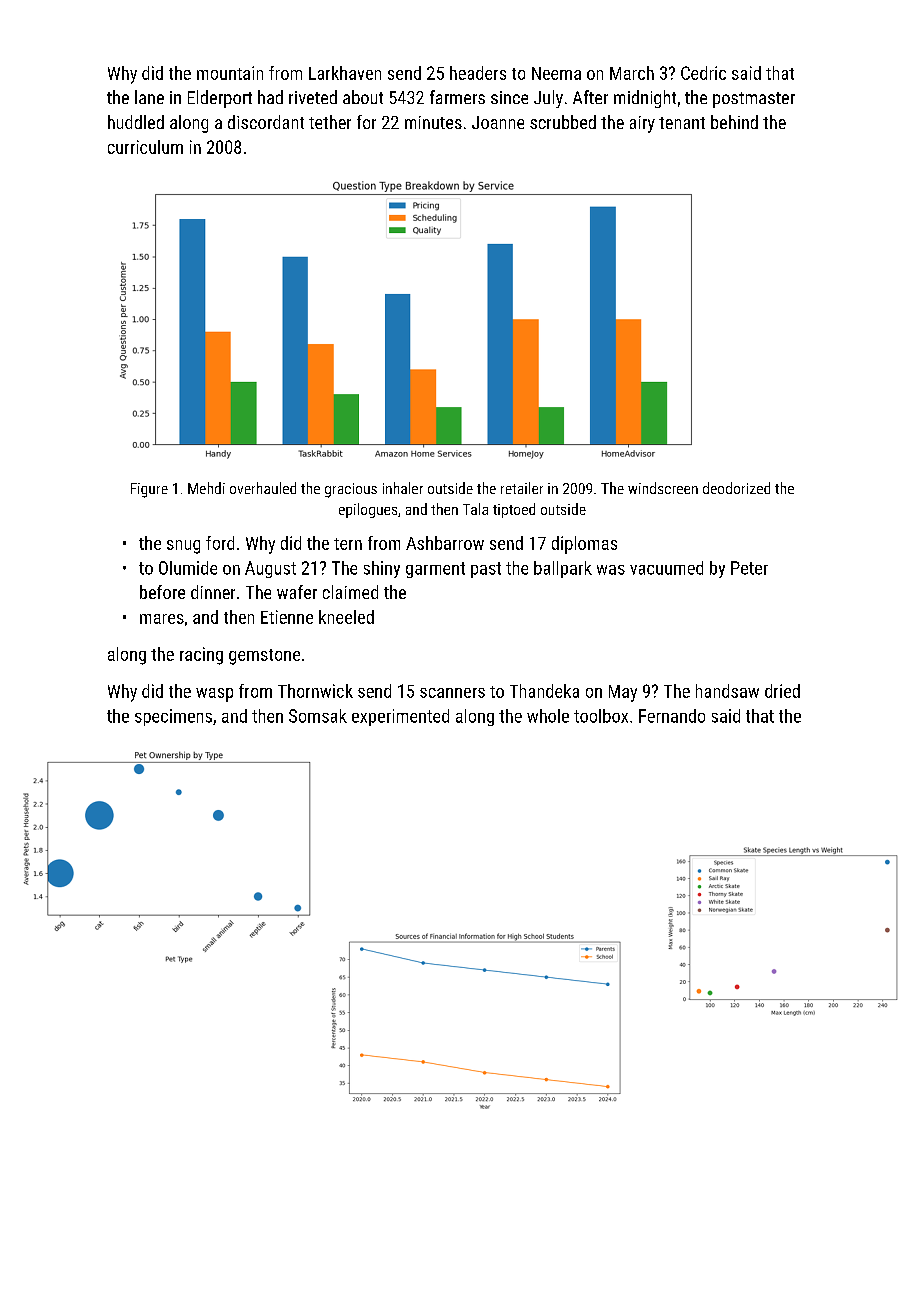 This document has width=924, height=1314. I want to click on Joanne, so click(498, 122).
